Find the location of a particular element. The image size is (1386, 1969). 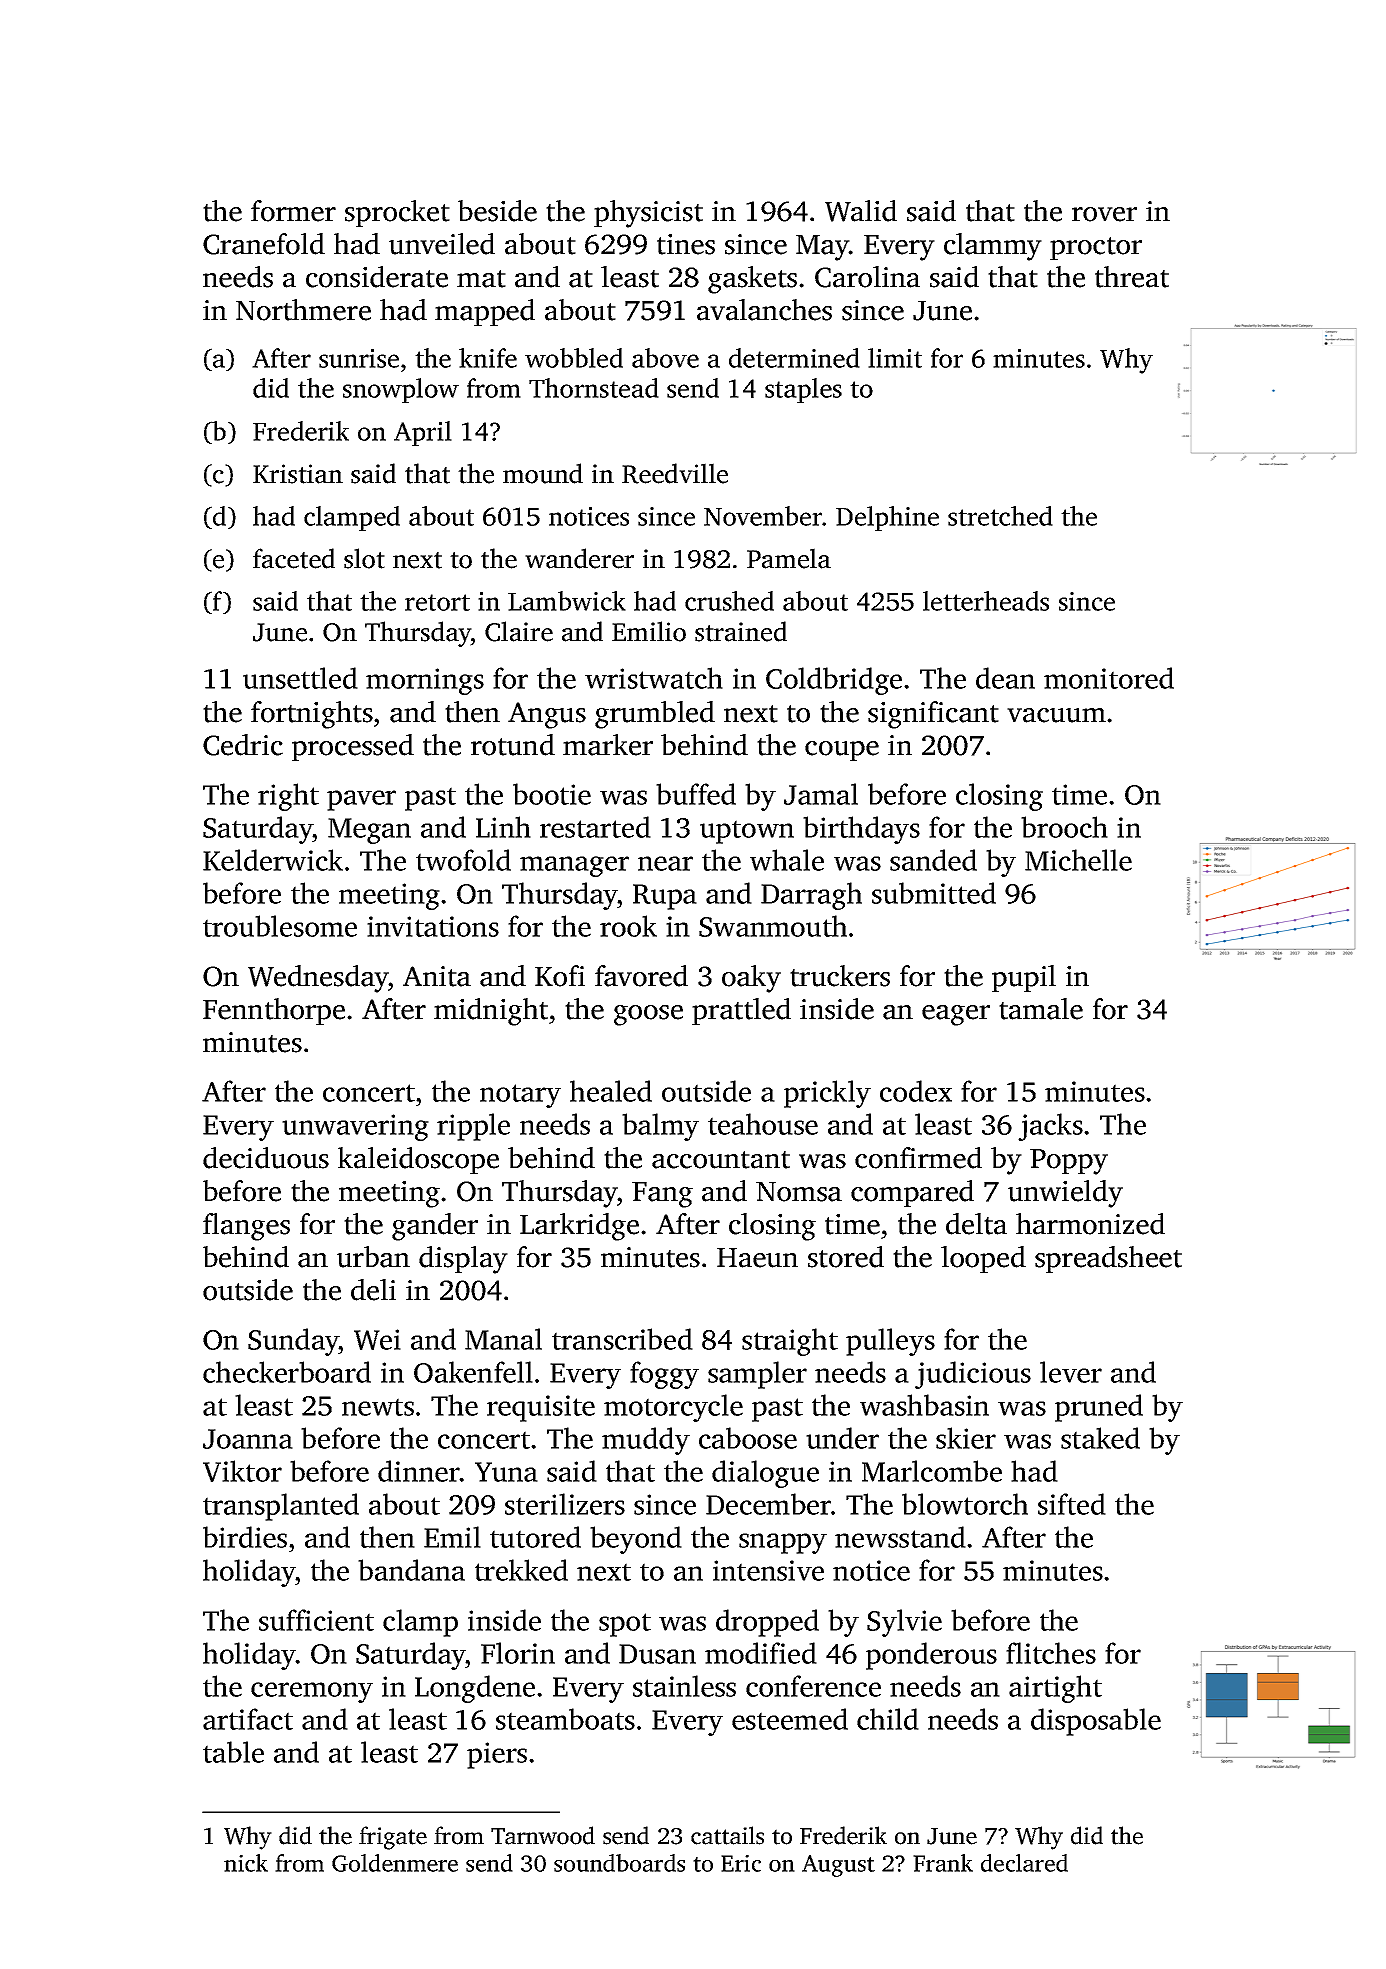

Kelderwick is located at coordinates (273, 860).
